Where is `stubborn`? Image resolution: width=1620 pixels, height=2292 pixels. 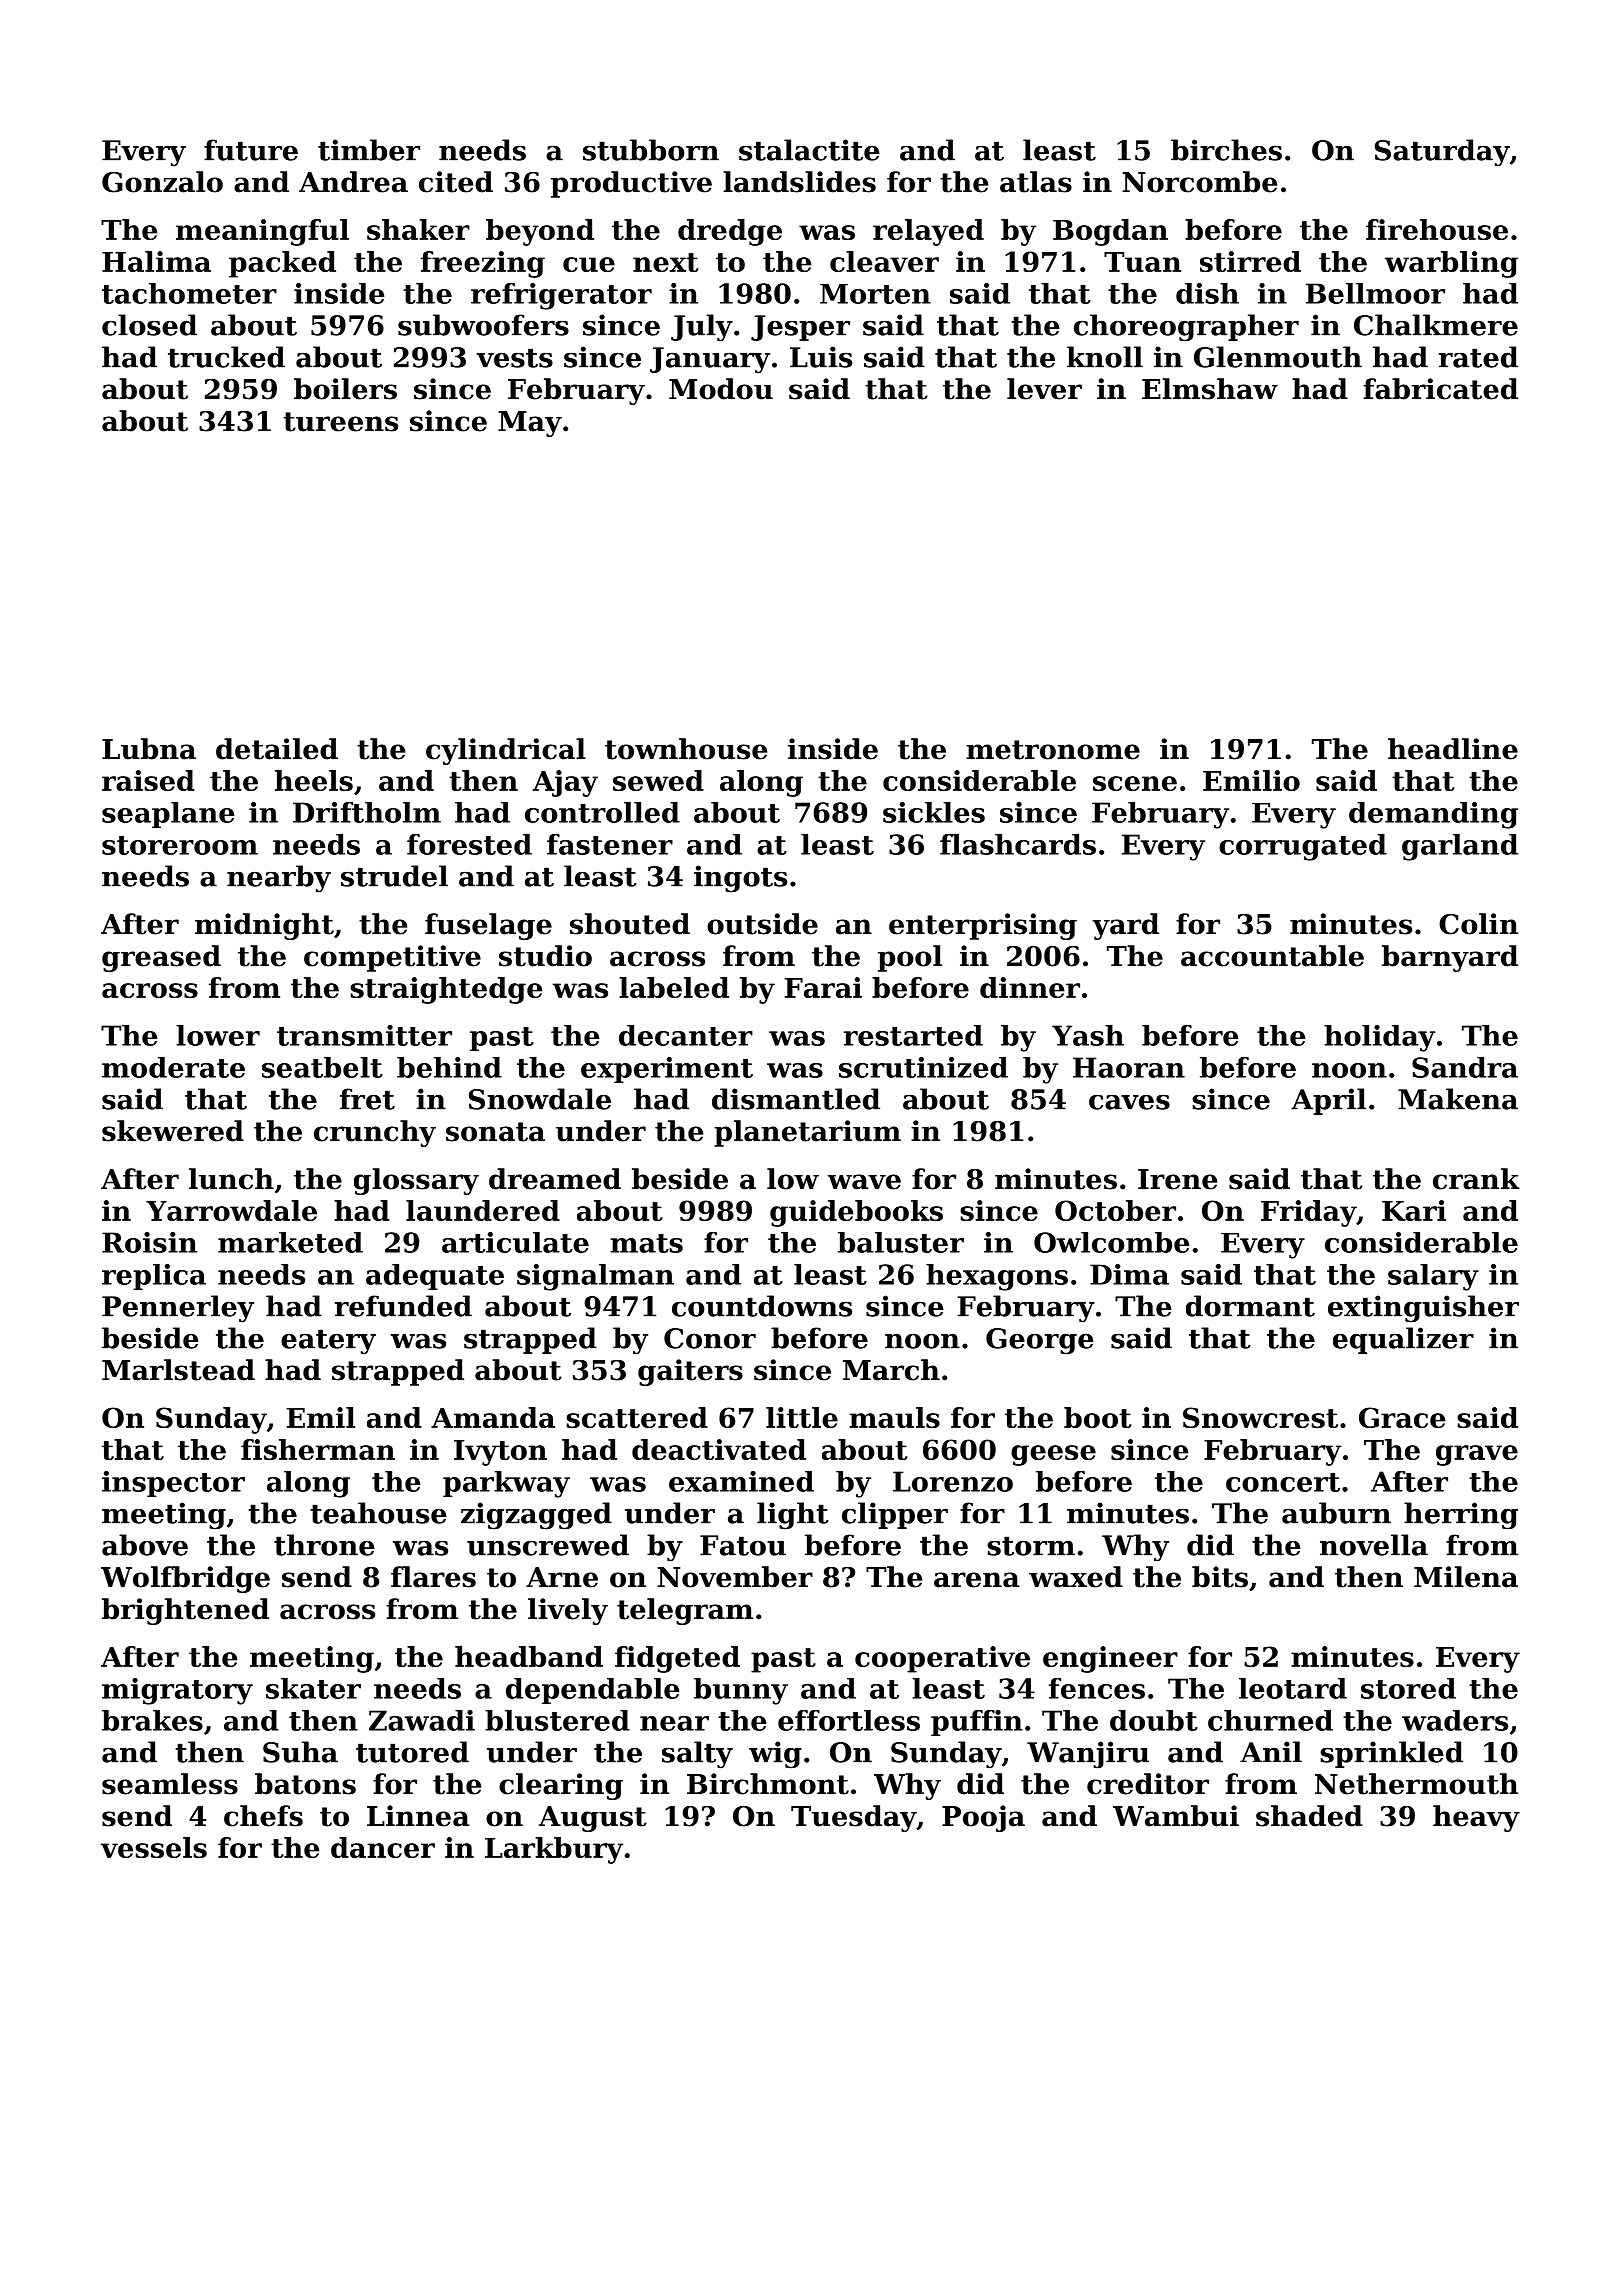
stubborn is located at coordinates (651, 150).
